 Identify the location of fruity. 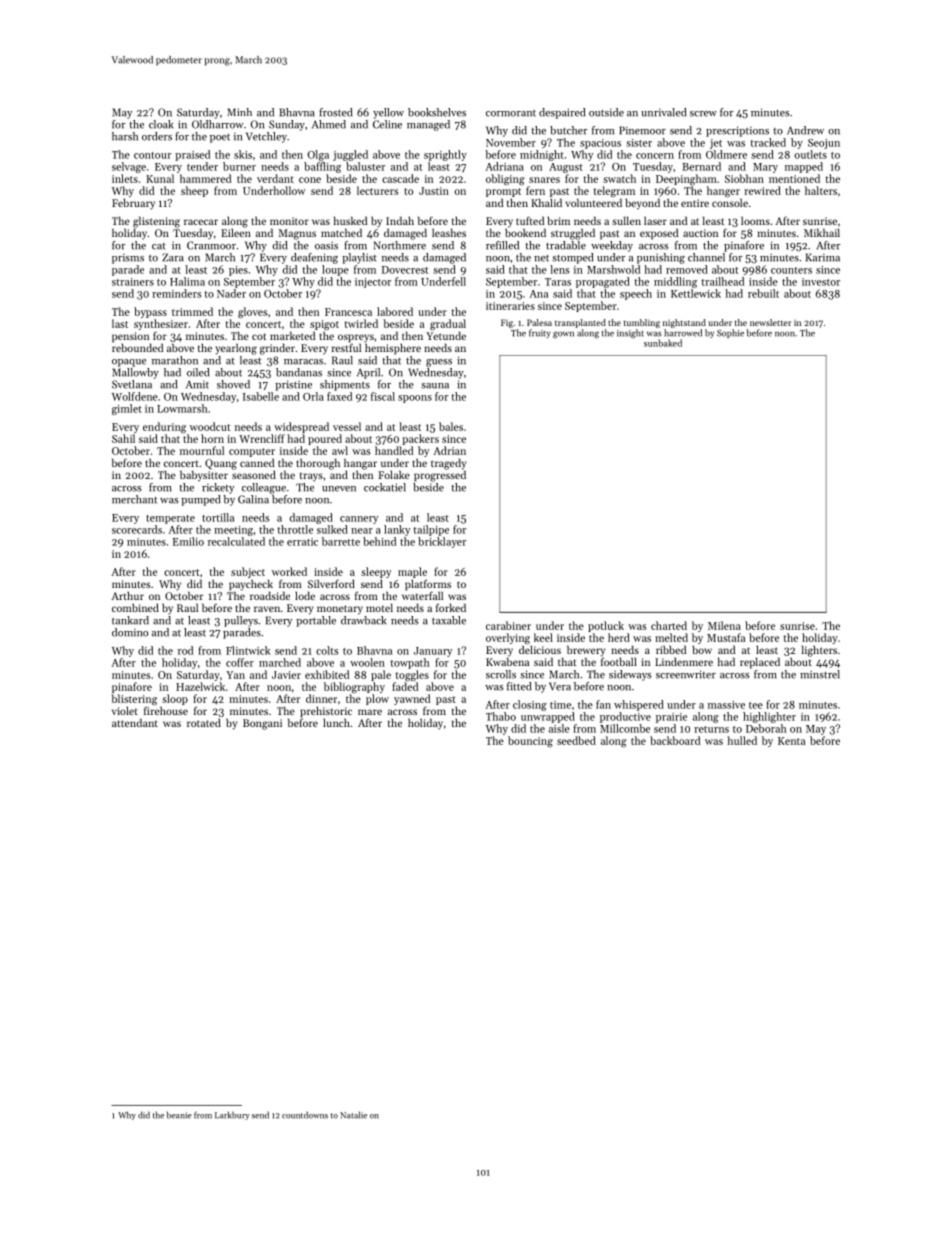
(540, 333).
